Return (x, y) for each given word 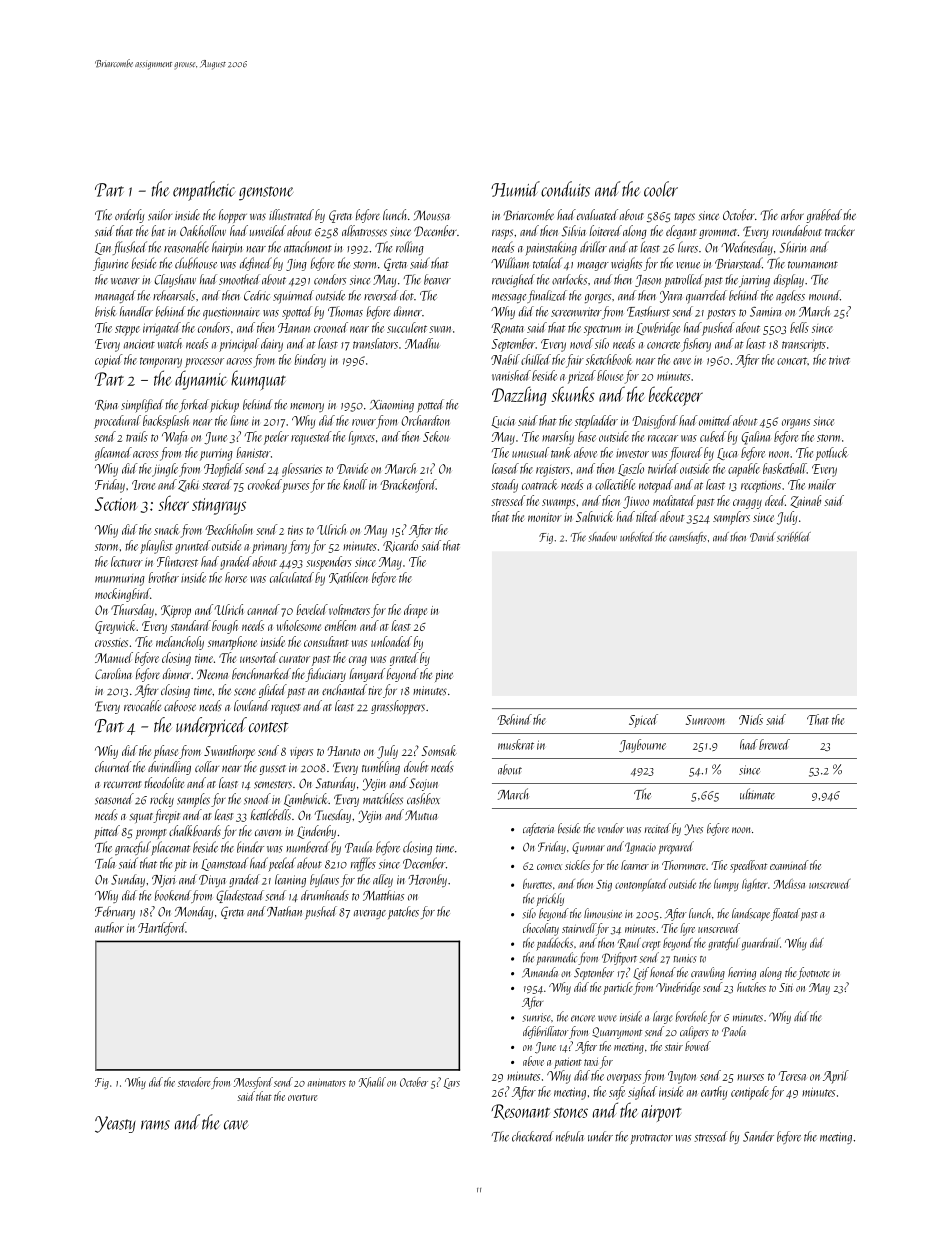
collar (207, 767)
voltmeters (349, 609)
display (789, 281)
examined (789, 865)
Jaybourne (642, 746)
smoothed (239, 279)
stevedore (194, 1082)
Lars (452, 1083)
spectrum (602, 330)
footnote (813, 973)
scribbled (794, 537)
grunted (193, 547)
